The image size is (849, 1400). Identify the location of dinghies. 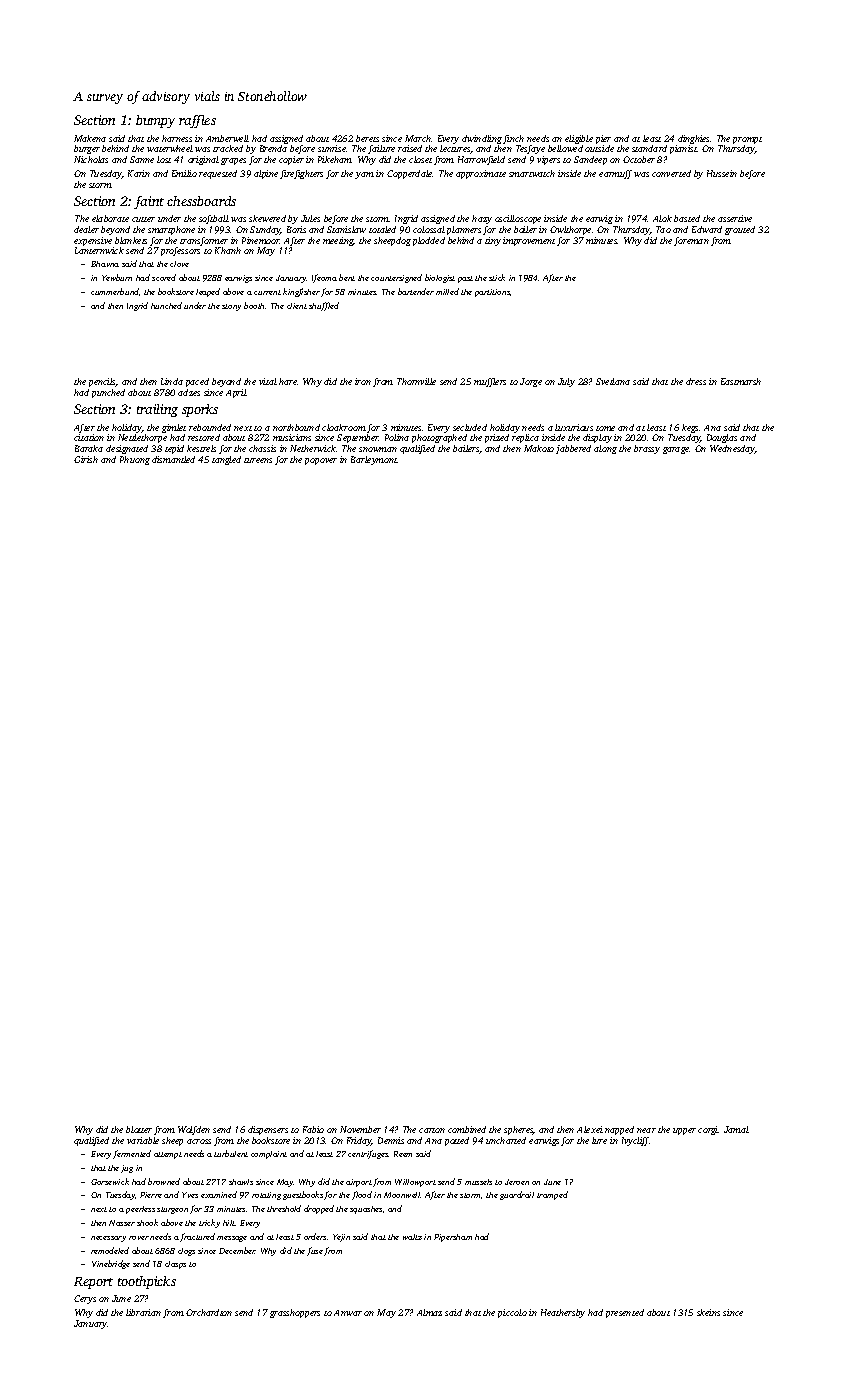
(694, 139).
